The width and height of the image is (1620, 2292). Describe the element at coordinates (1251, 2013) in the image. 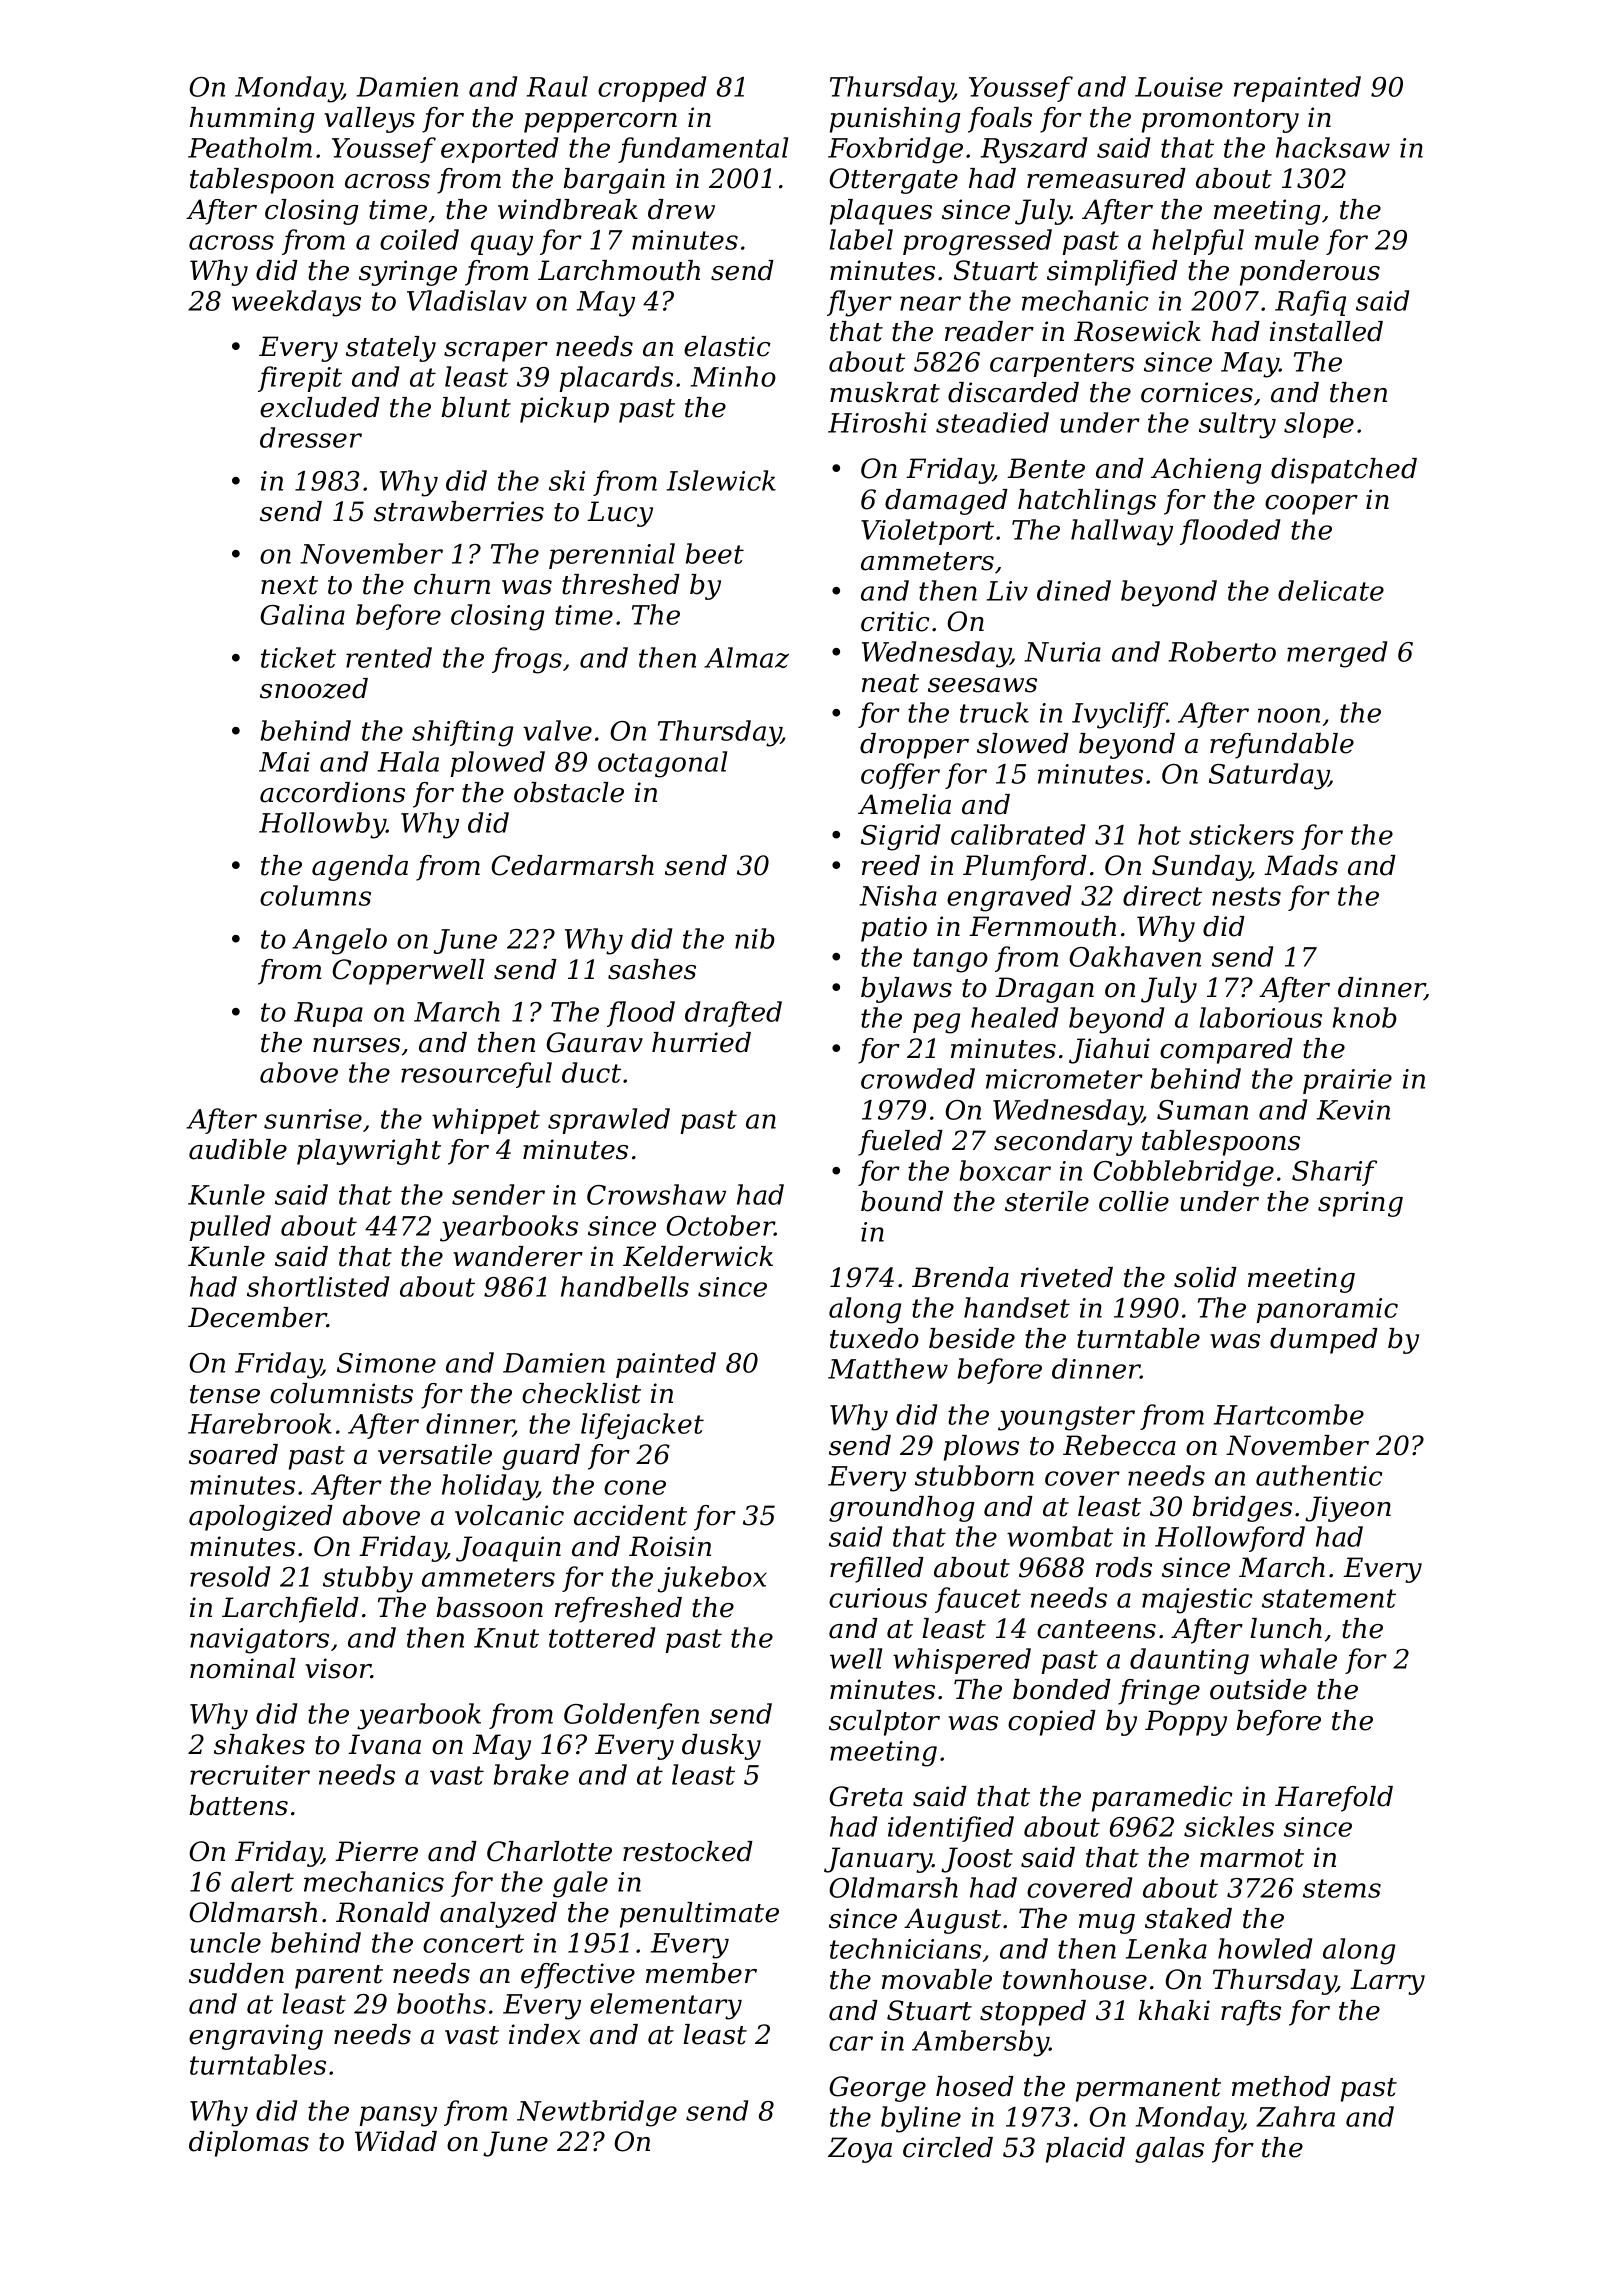

I see `rafts` at that location.
